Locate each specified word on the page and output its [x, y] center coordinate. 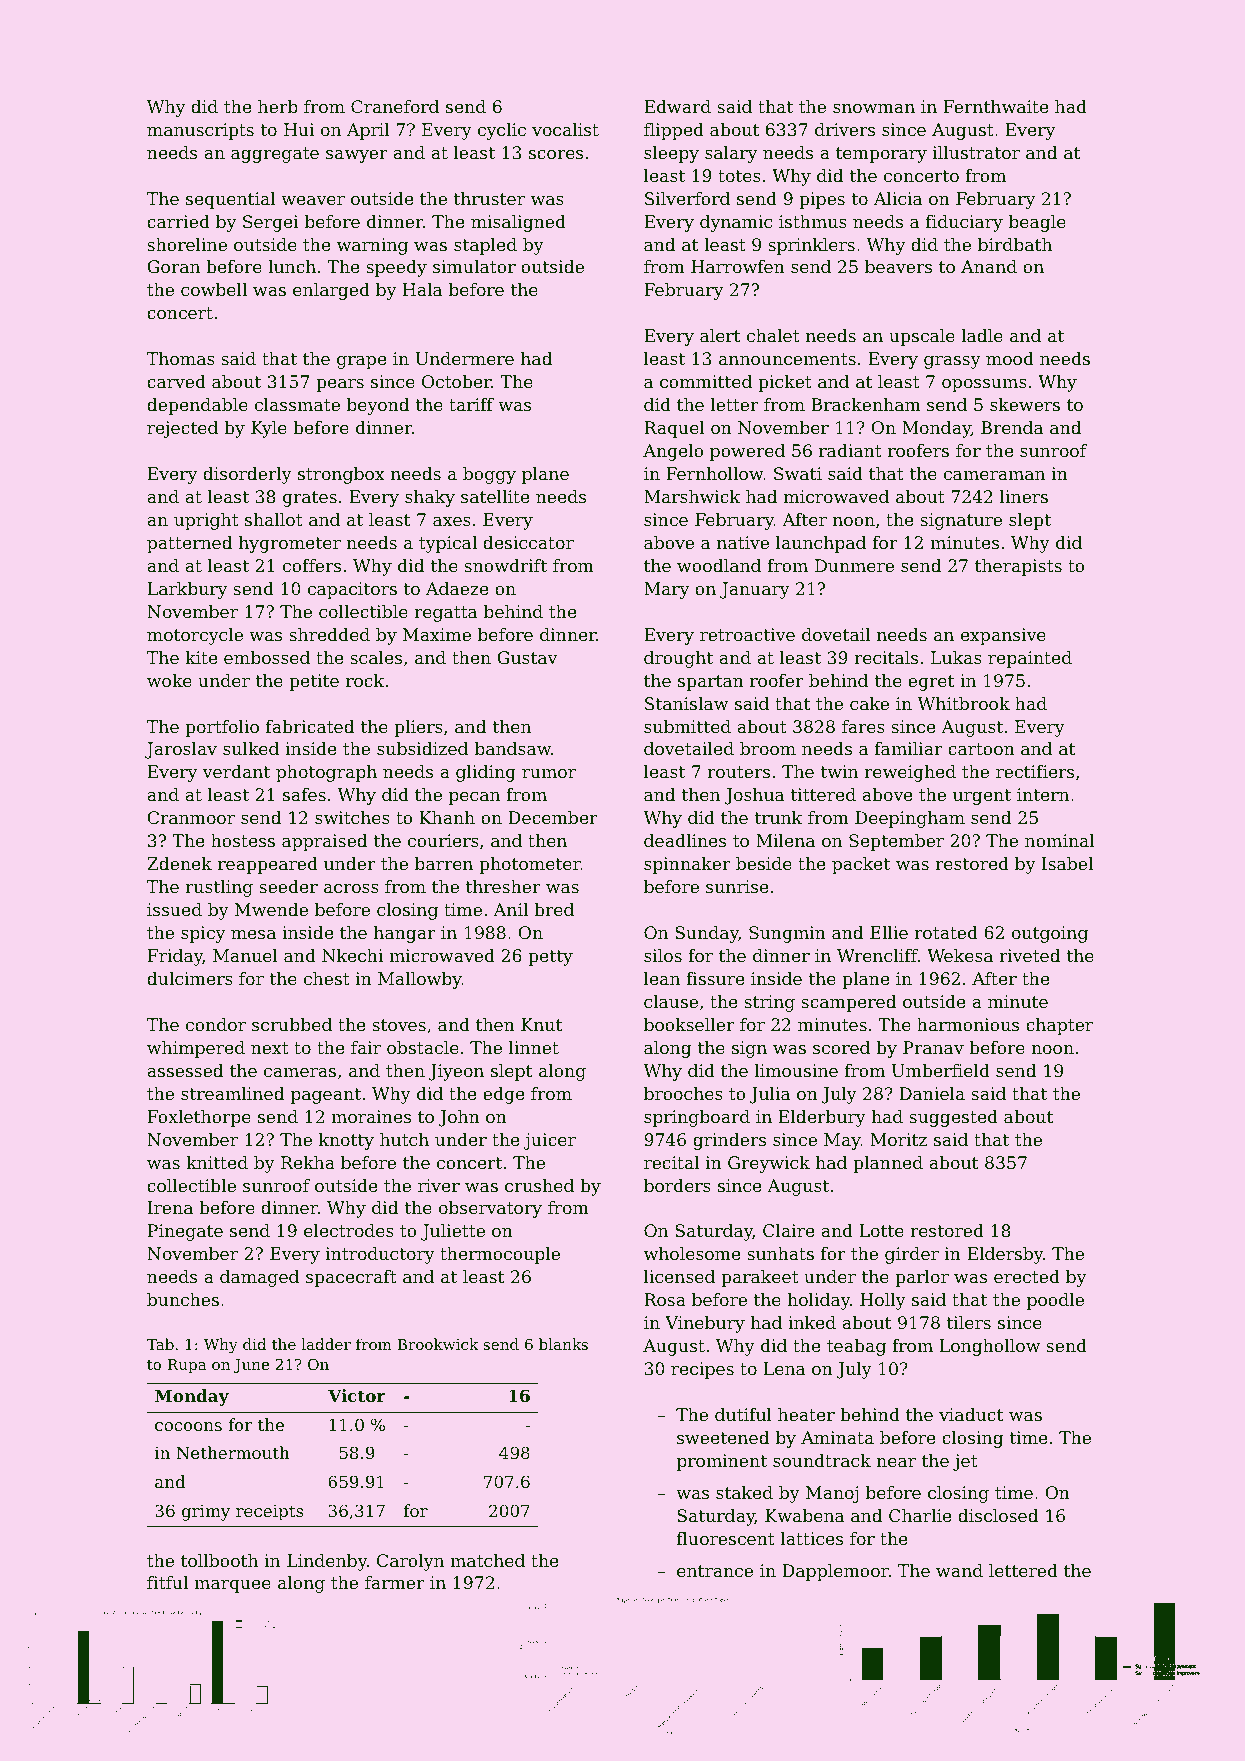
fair [366, 1047]
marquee [232, 1586]
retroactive [747, 634]
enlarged [331, 291]
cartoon [981, 749]
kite [201, 657]
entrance [715, 1571]
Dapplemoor [835, 1572]
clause [671, 1001]
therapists [1018, 567]
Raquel [674, 429]
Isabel [1067, 863]
